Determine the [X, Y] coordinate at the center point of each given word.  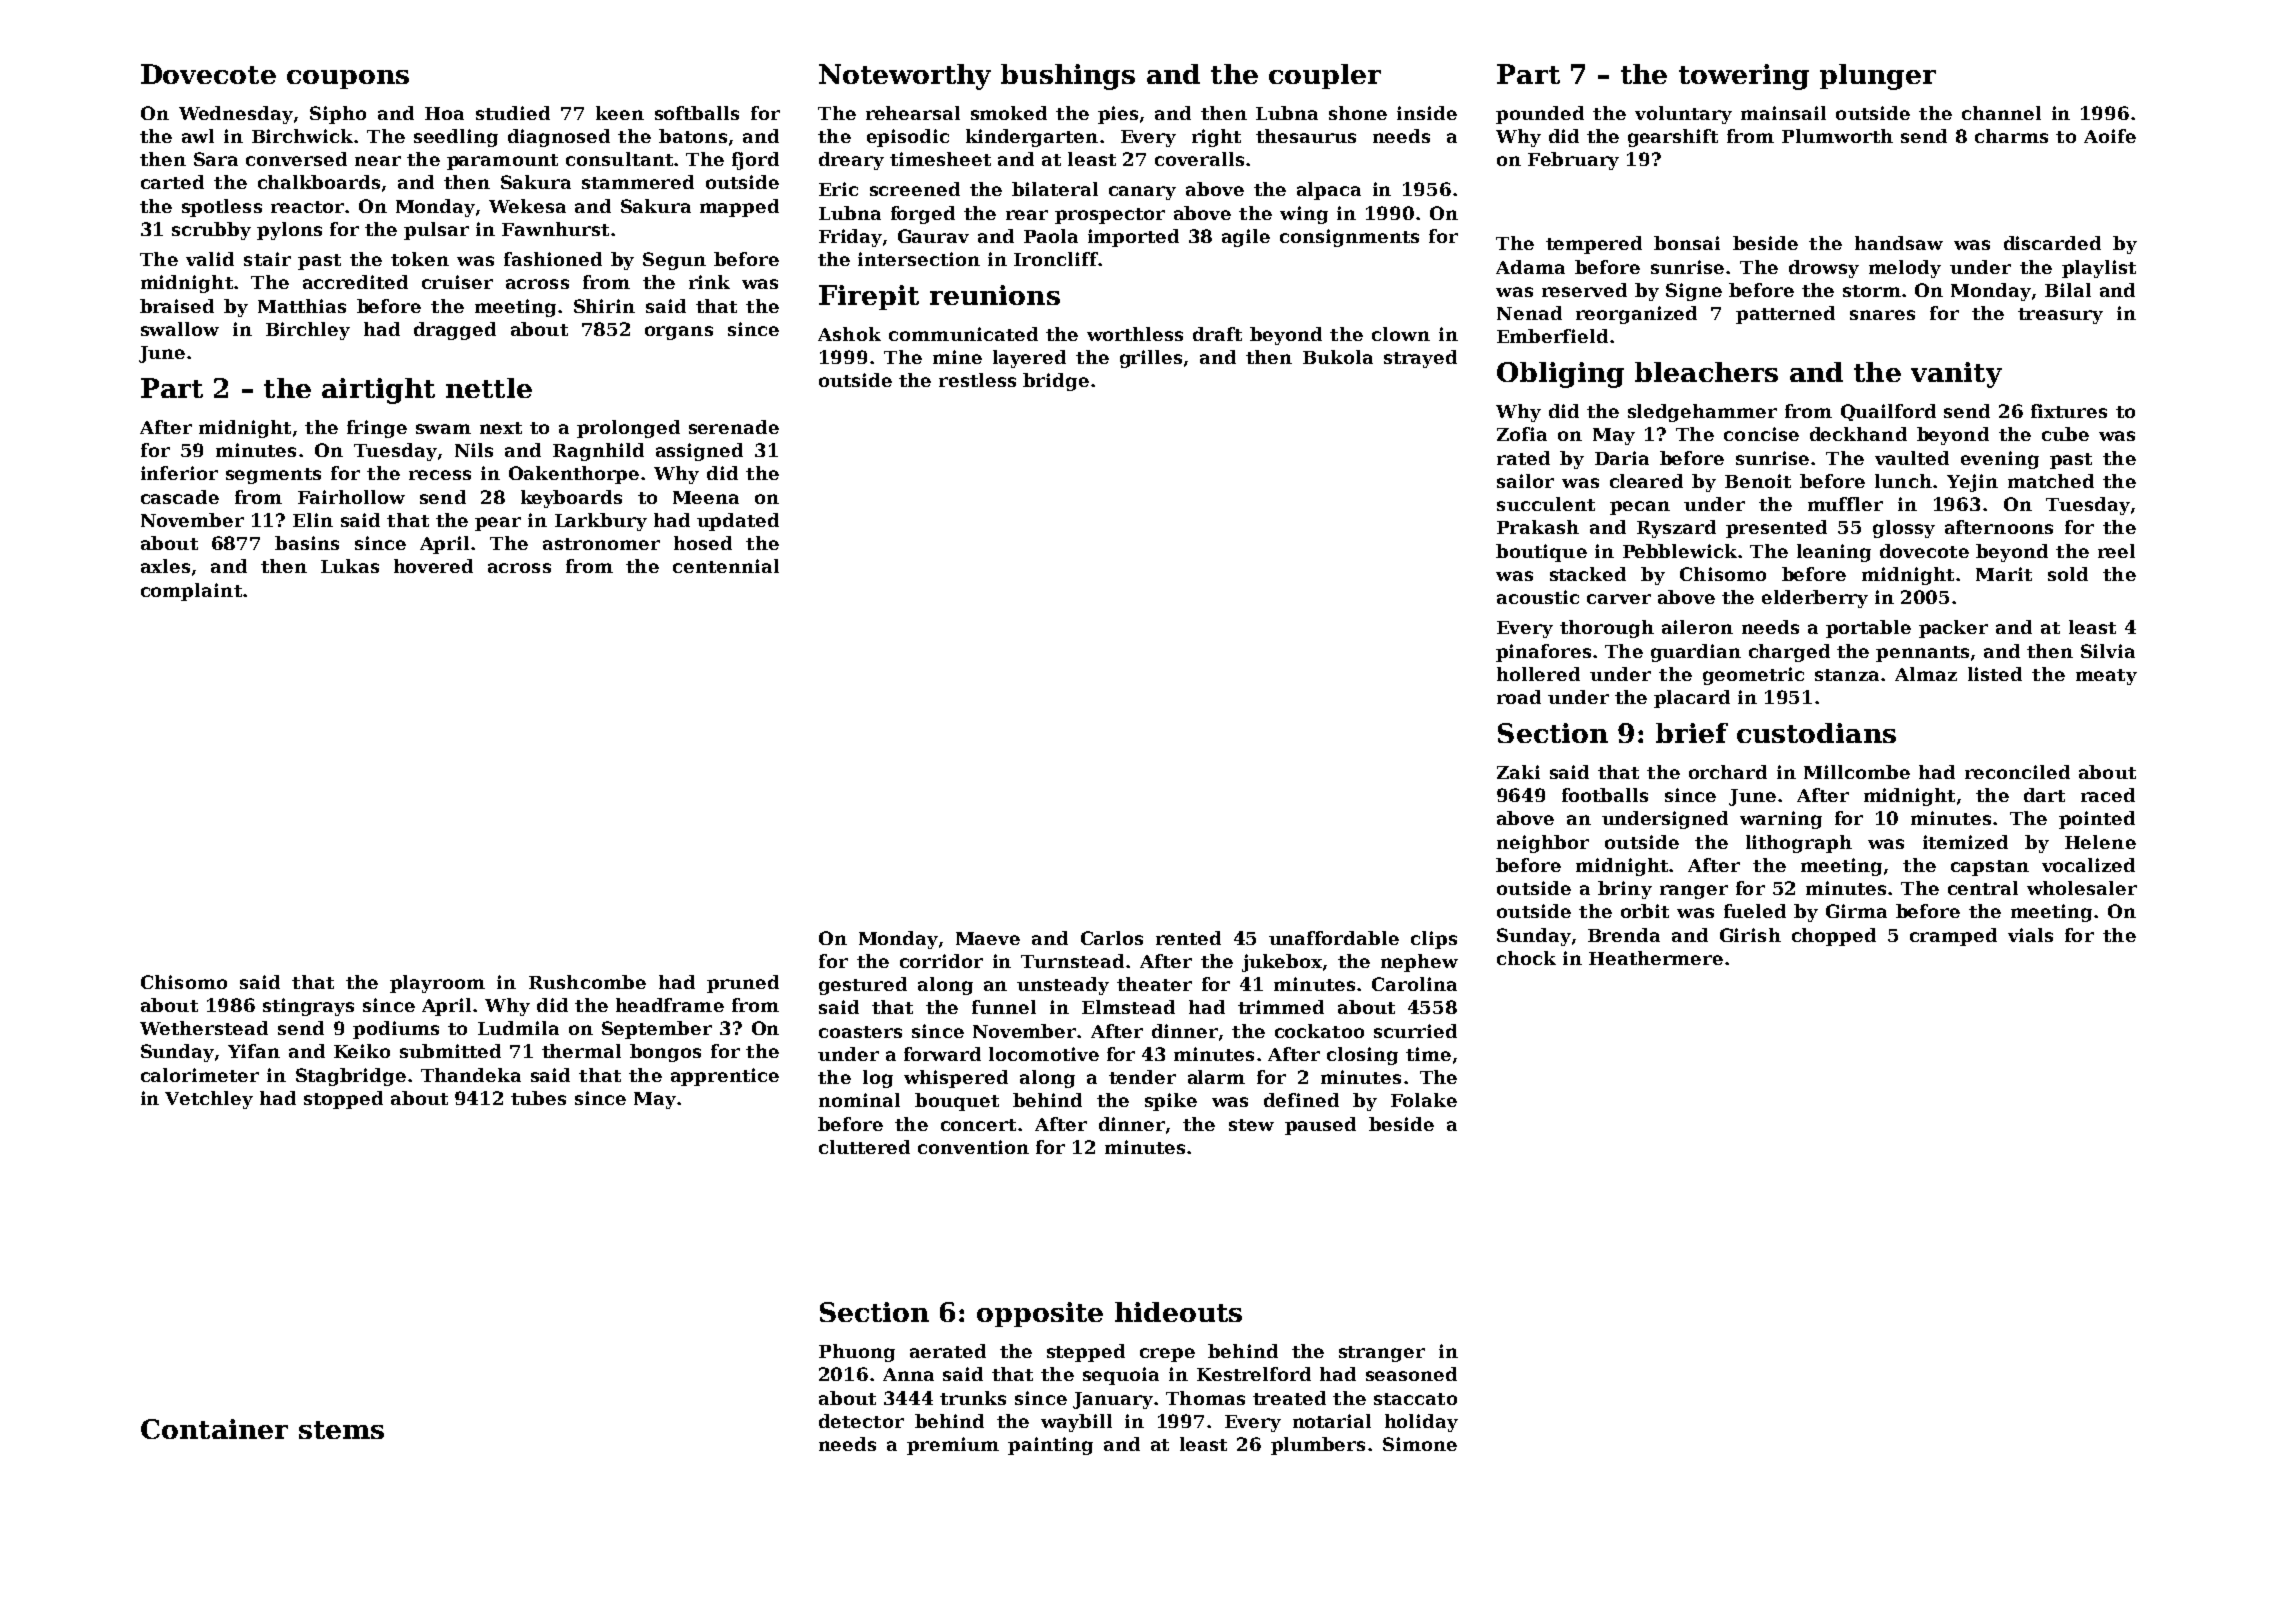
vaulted [1912, 458]
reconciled [2017, 772]
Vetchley [209, 1100]
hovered [433, 566]
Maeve [988, 938]
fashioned [553, 259]
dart [2044, 795]
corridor [941, 961]
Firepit [869, 297]
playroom [437, 984]
